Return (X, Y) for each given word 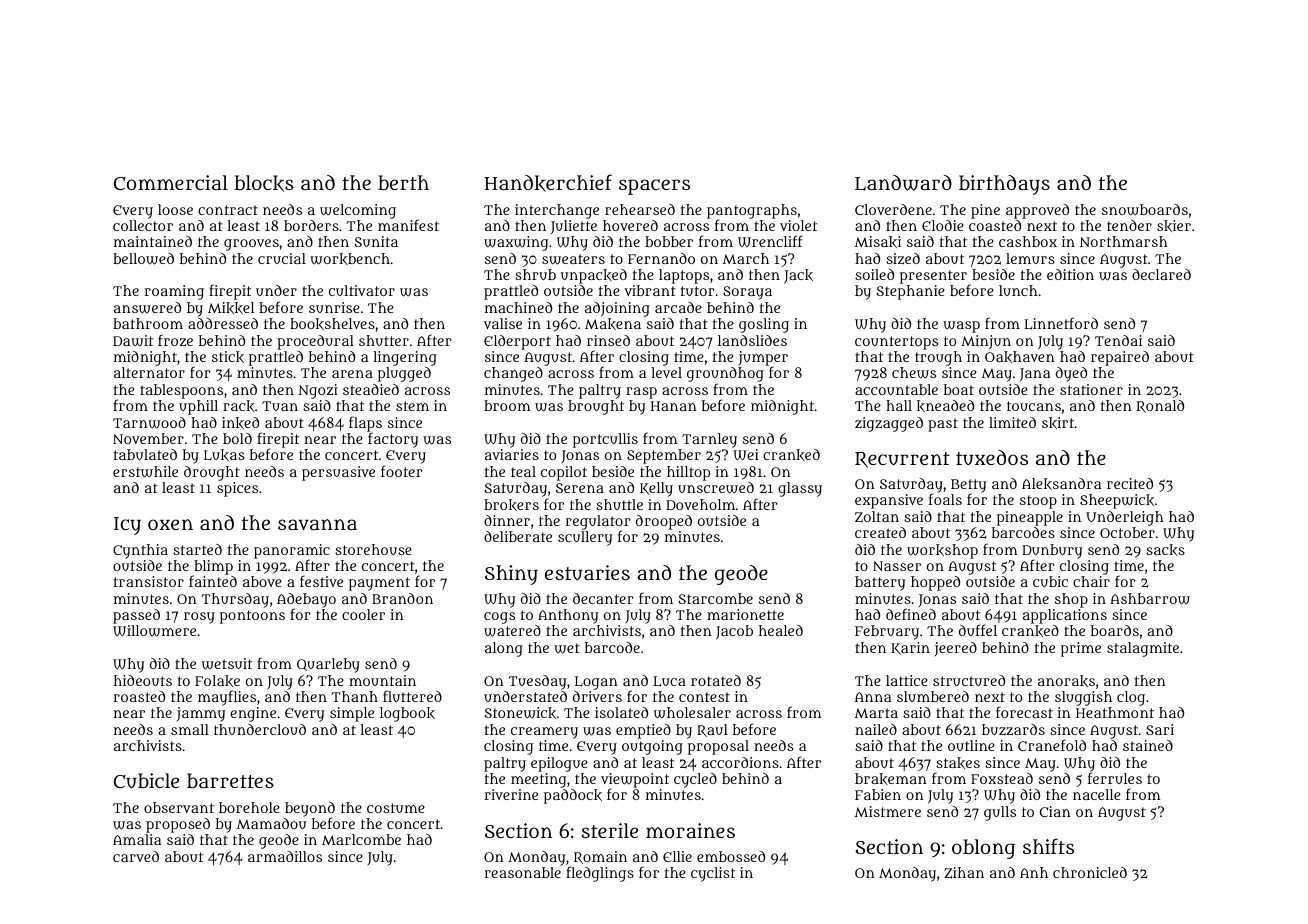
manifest (408, 225)
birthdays (1004, 185)
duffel (978, 630)
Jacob (734, 632)
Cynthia (140, 551)
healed (781, 630)
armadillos (285, 856)
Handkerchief (548, 183)
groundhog (725, 374)
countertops (896, 343)
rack (239, 406)
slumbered (933, 696)
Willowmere (154, 631)
